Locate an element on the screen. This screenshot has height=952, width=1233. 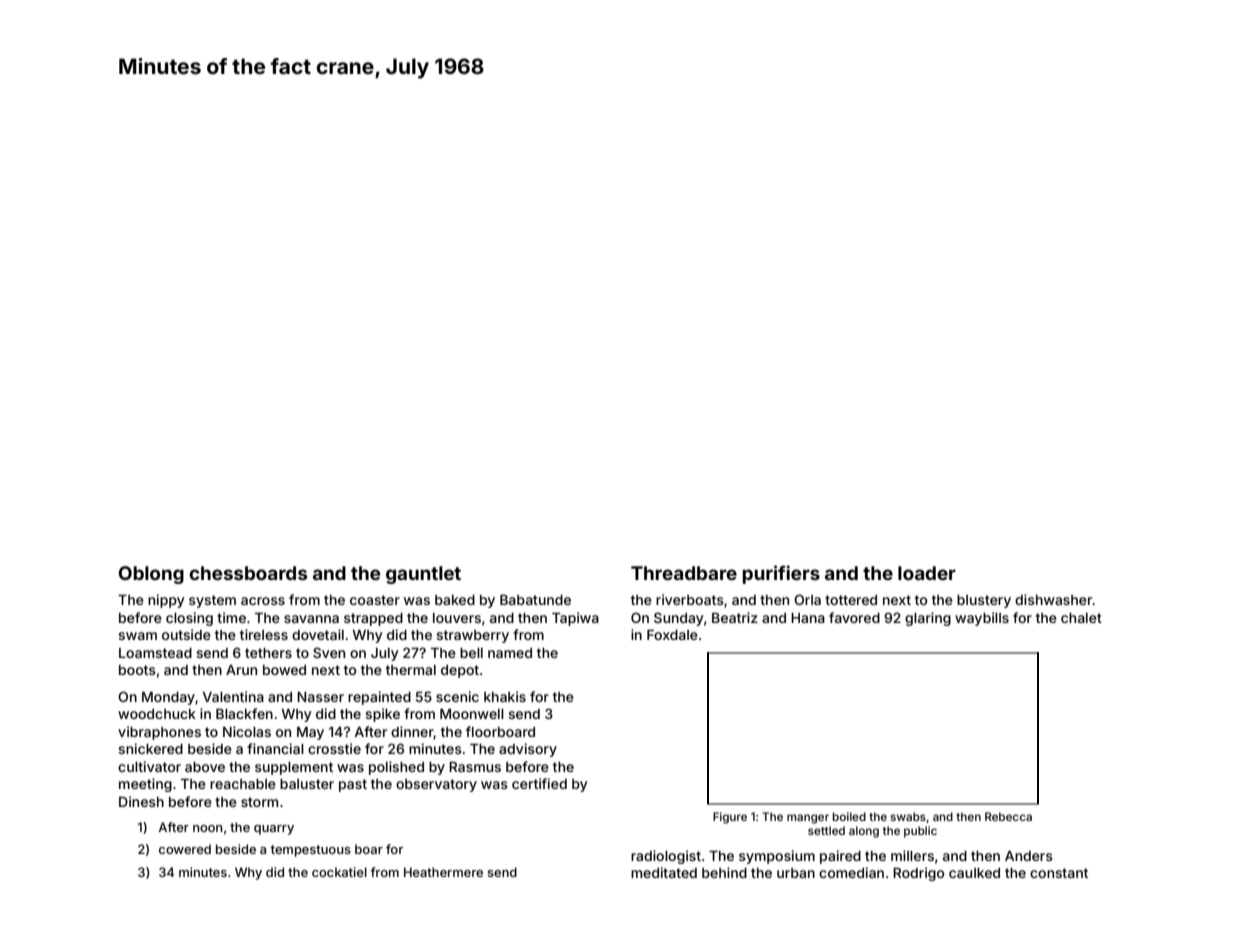
Oblong is located at coordinates (151, 575).
